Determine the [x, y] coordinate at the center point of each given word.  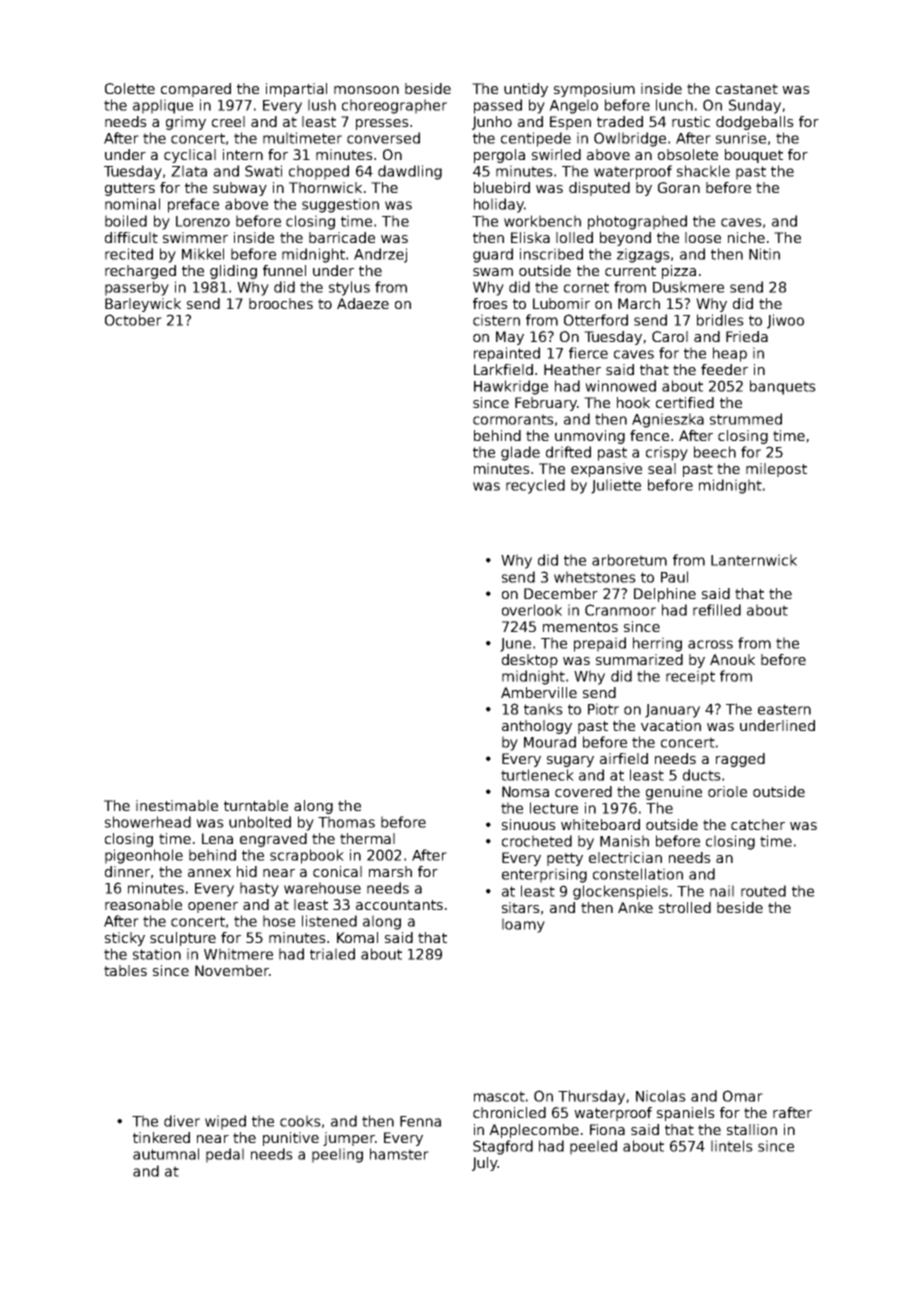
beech [715, 452]
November [232, 970]
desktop [530, 661]
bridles [720, 320]
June [515, 645]
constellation [638, 874]
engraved [273, 840]
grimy [186, 123]
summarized [639, 659]
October [133, 320]
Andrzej [380, 255]
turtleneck [537, 775]
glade [520, 453]
